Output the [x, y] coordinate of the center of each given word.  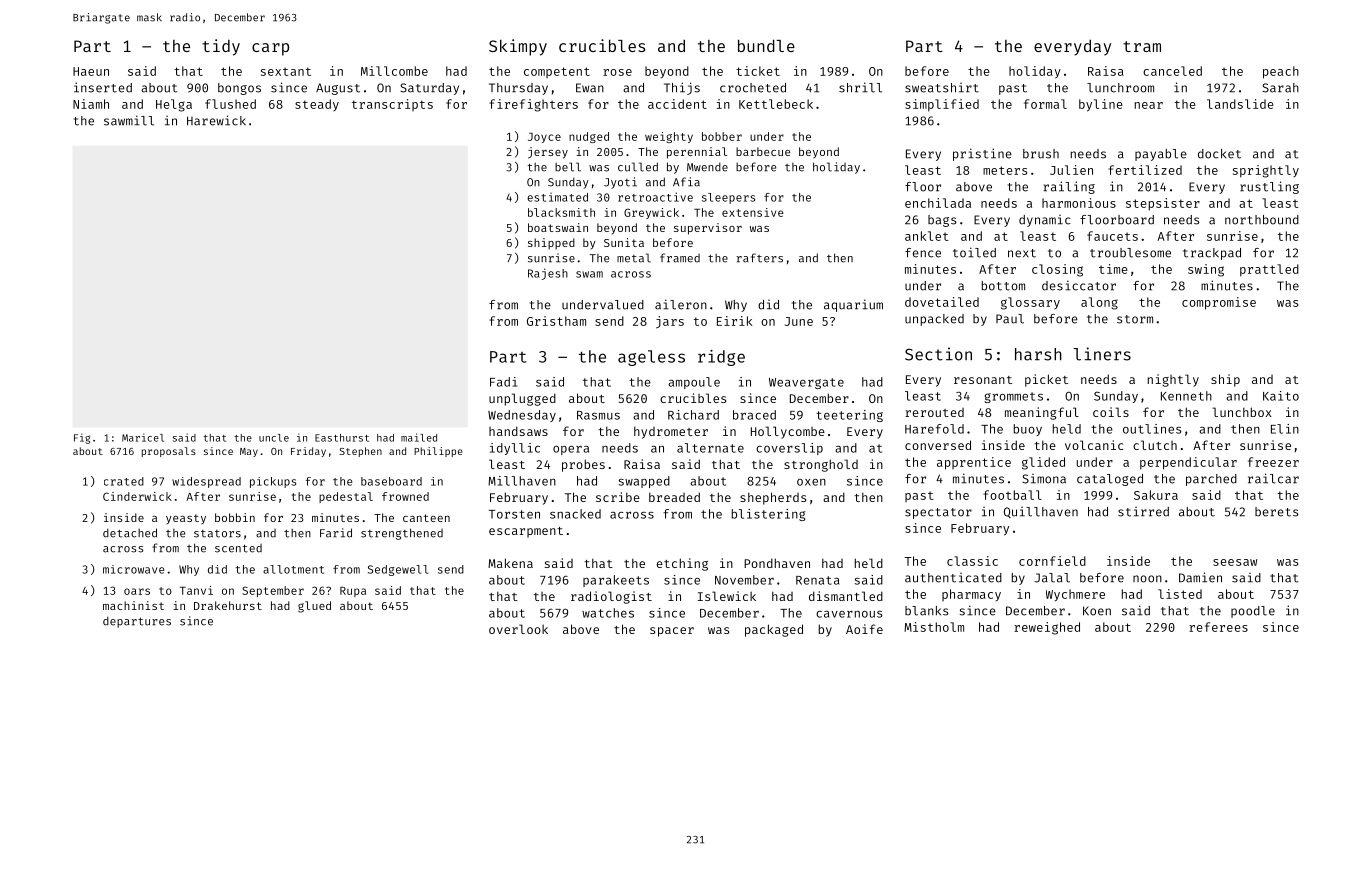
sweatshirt [942, 88]
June [799, 321]
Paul [1010, 319]
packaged [774, 630]
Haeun [91, 71]
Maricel [143, 437]
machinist [133, 605]
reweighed [1047, 628]
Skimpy [518, 47]
